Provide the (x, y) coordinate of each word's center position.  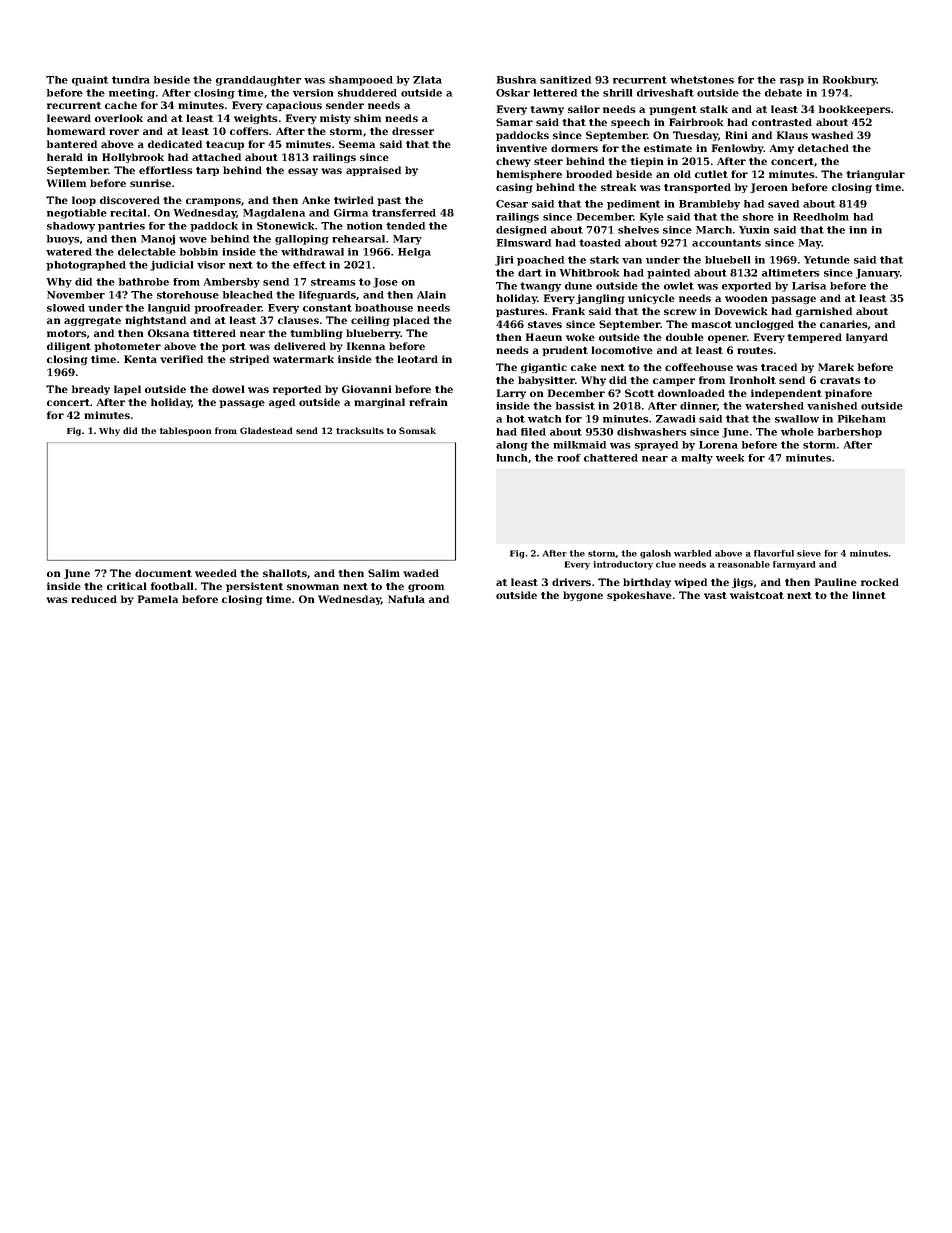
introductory (623, 565)
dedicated (175, 144)
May (810, 244)
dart (530, 273)
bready (91, 390)
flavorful (774, 553)
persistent (254, 587)
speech (630, 123)
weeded (216, 573)
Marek (836, 367)
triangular (875, 175)
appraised (373, 171)
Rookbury (850, 81)
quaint (90, 81)
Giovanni (367, 389)
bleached (248, 295)
